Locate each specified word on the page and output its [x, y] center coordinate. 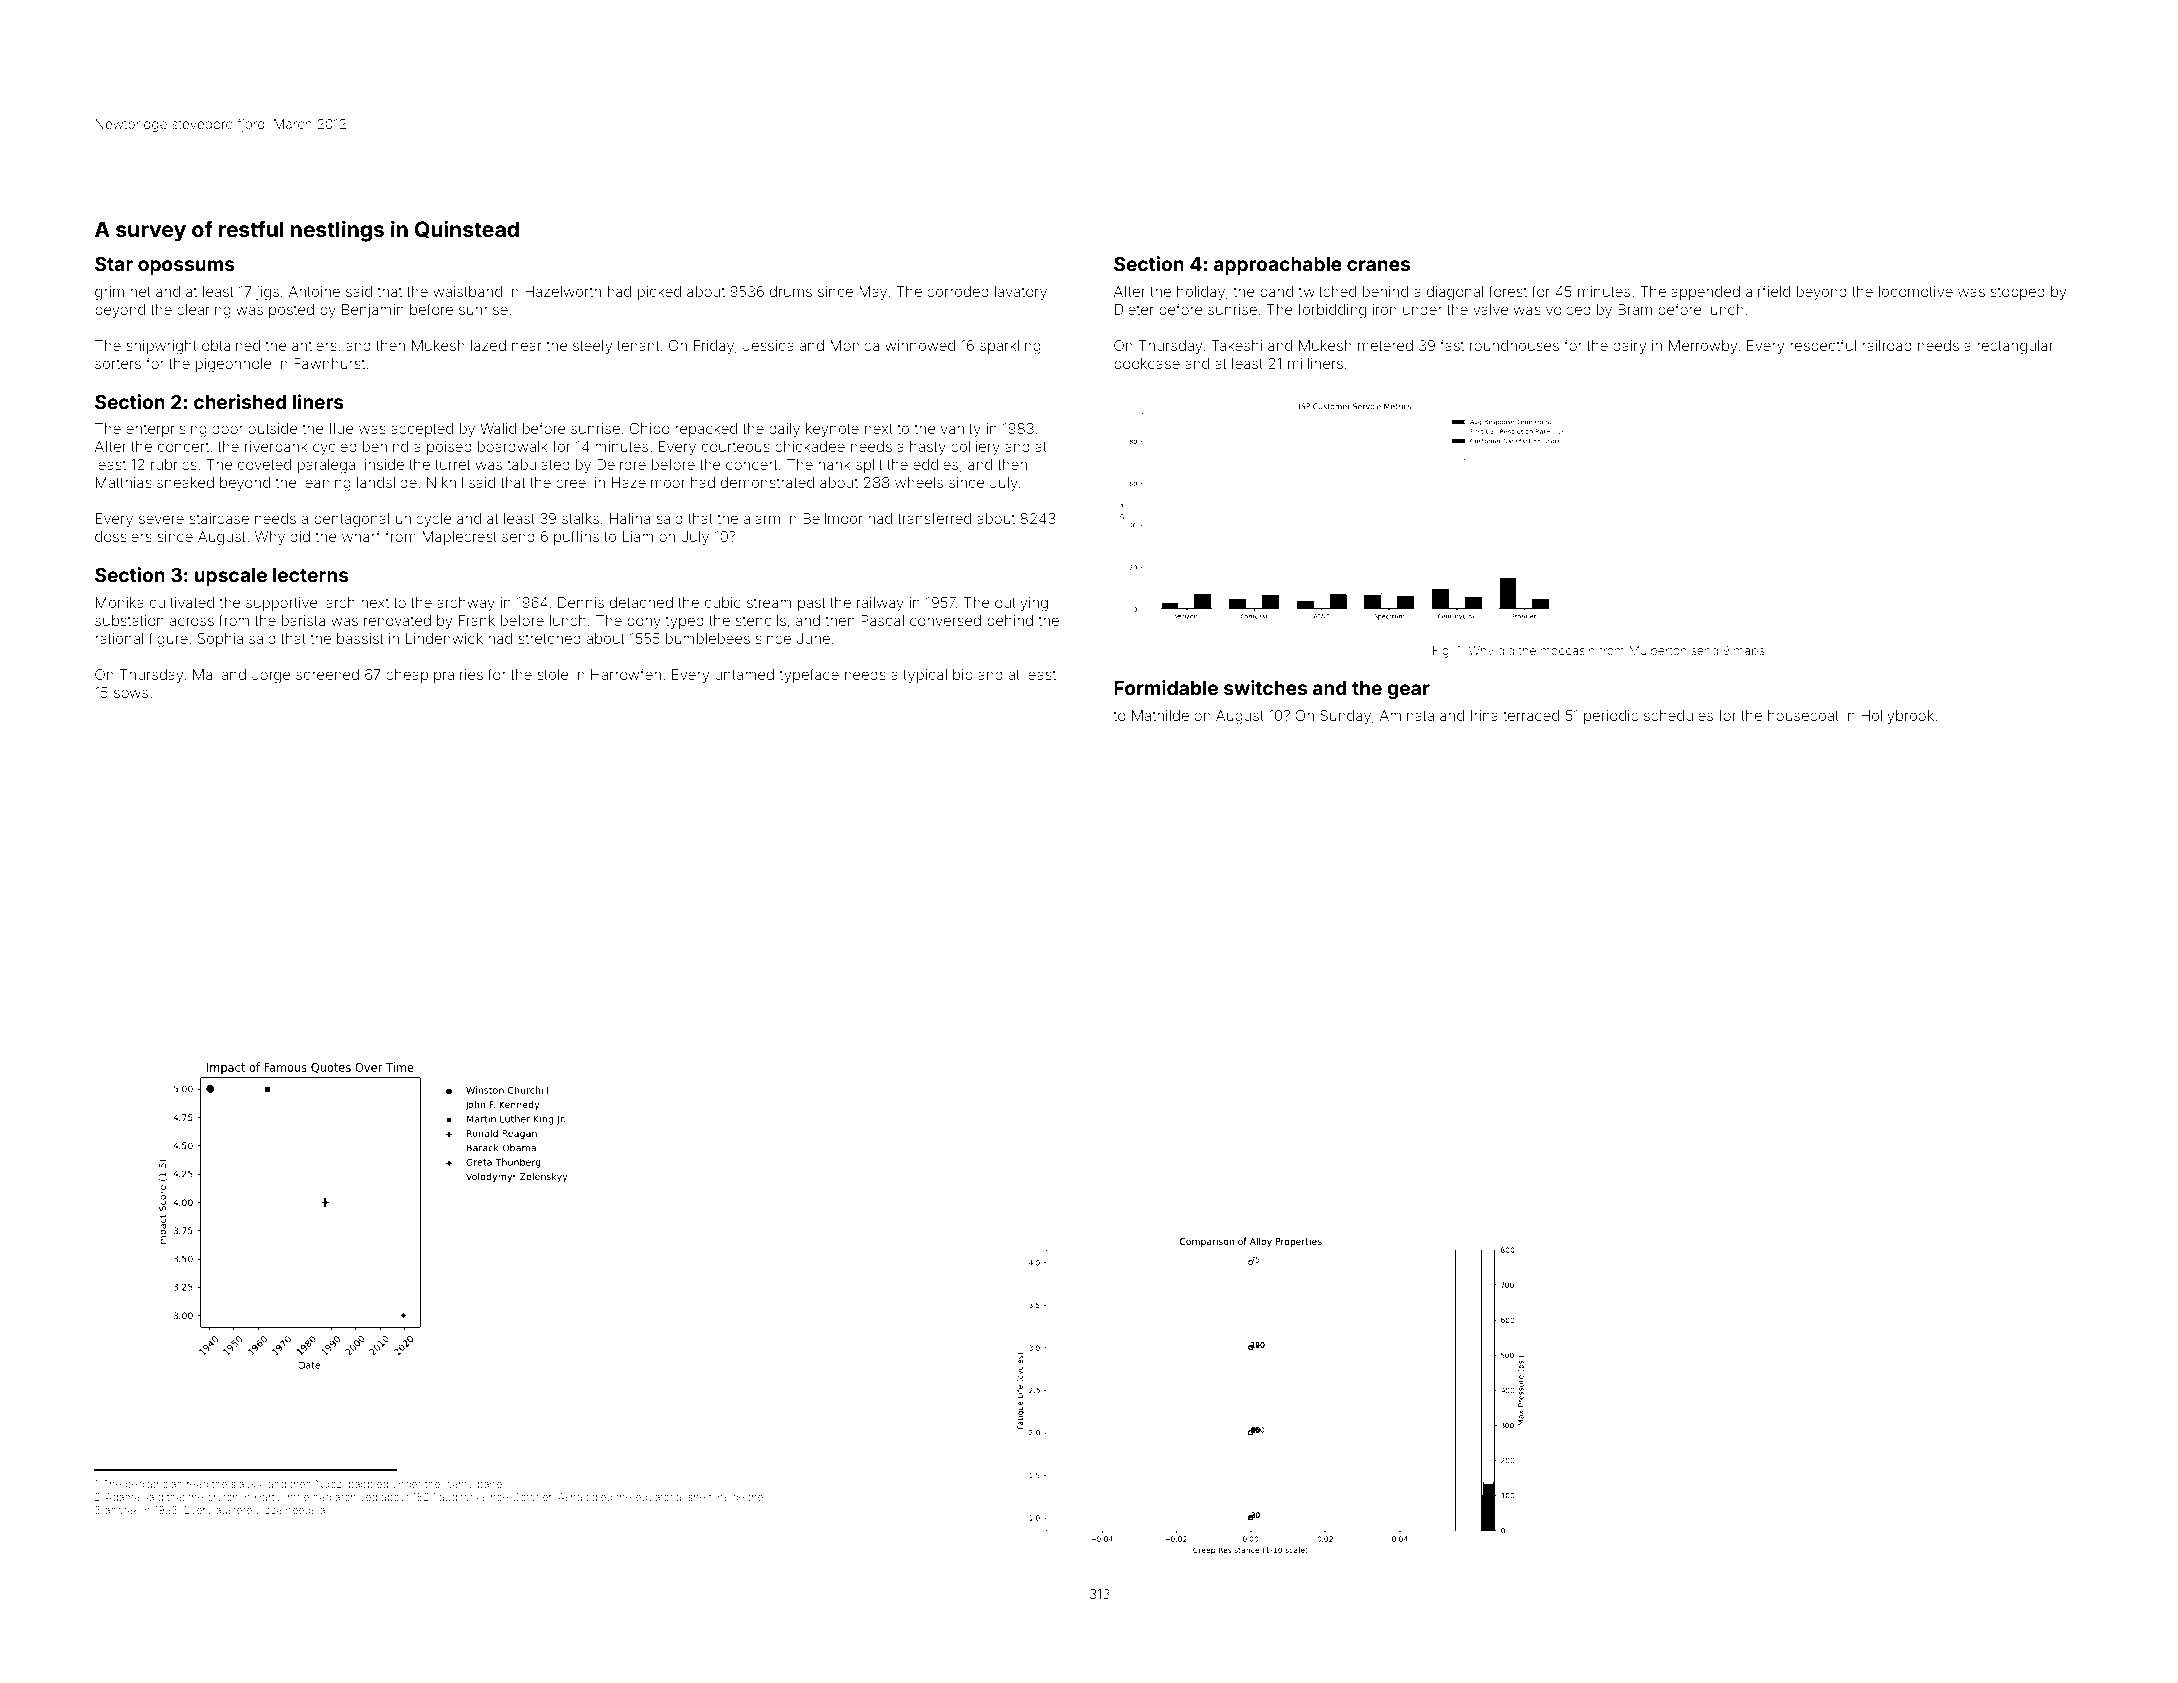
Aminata [1407, 715]
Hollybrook [1897, 717]
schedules [1678, 715]
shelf [699, 1496]
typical [925, 676]
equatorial [660, 1498]
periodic [1611, 717]
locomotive [1916, 291]
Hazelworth [563, 291]
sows [131, 693]
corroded [958, 291]
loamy [458, 1485]
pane [490, 1486]
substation [129, 620]
